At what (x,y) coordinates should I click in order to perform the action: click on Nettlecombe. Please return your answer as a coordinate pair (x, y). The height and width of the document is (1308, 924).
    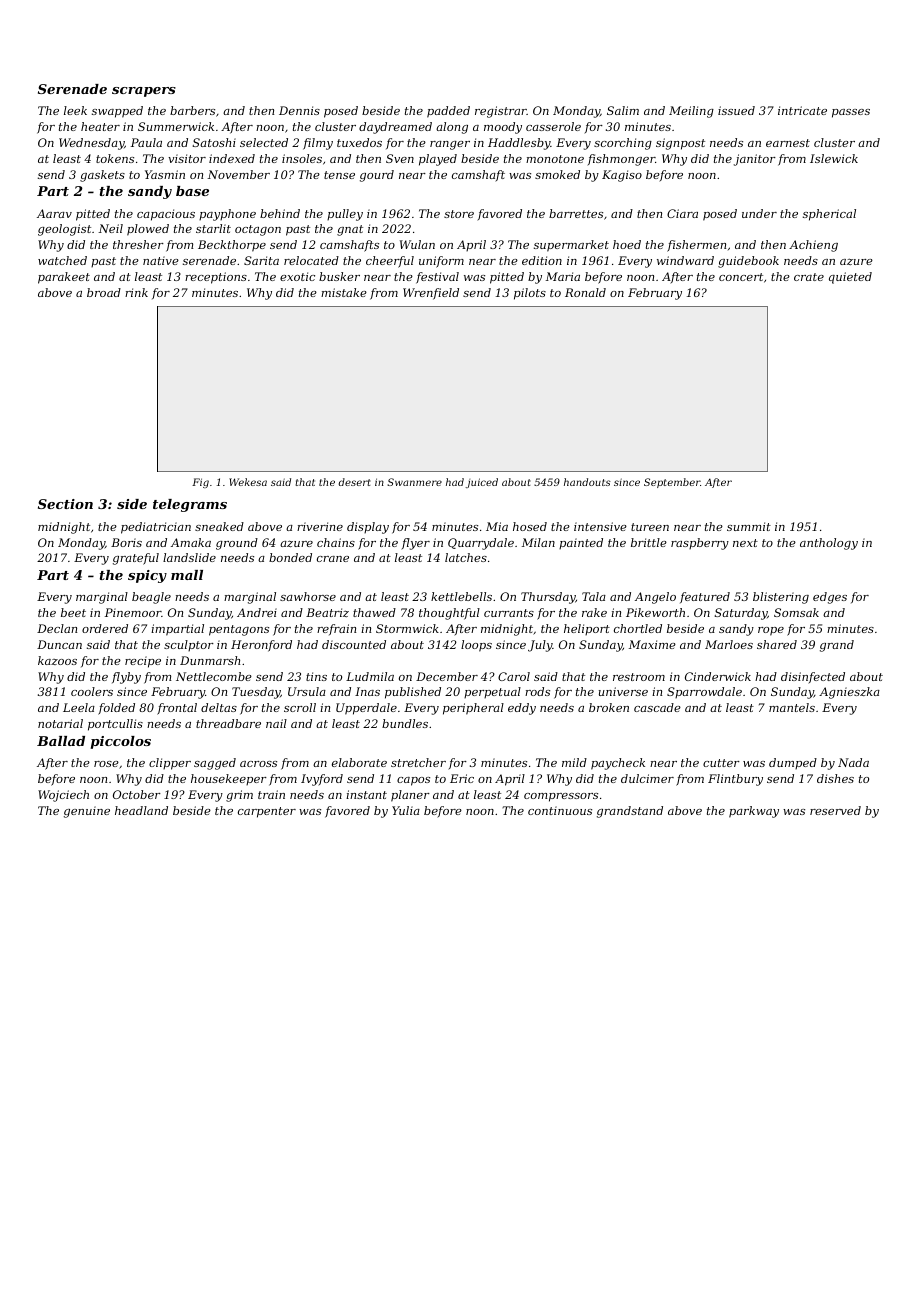
    Looking at the image, I should click on (214, 676).
